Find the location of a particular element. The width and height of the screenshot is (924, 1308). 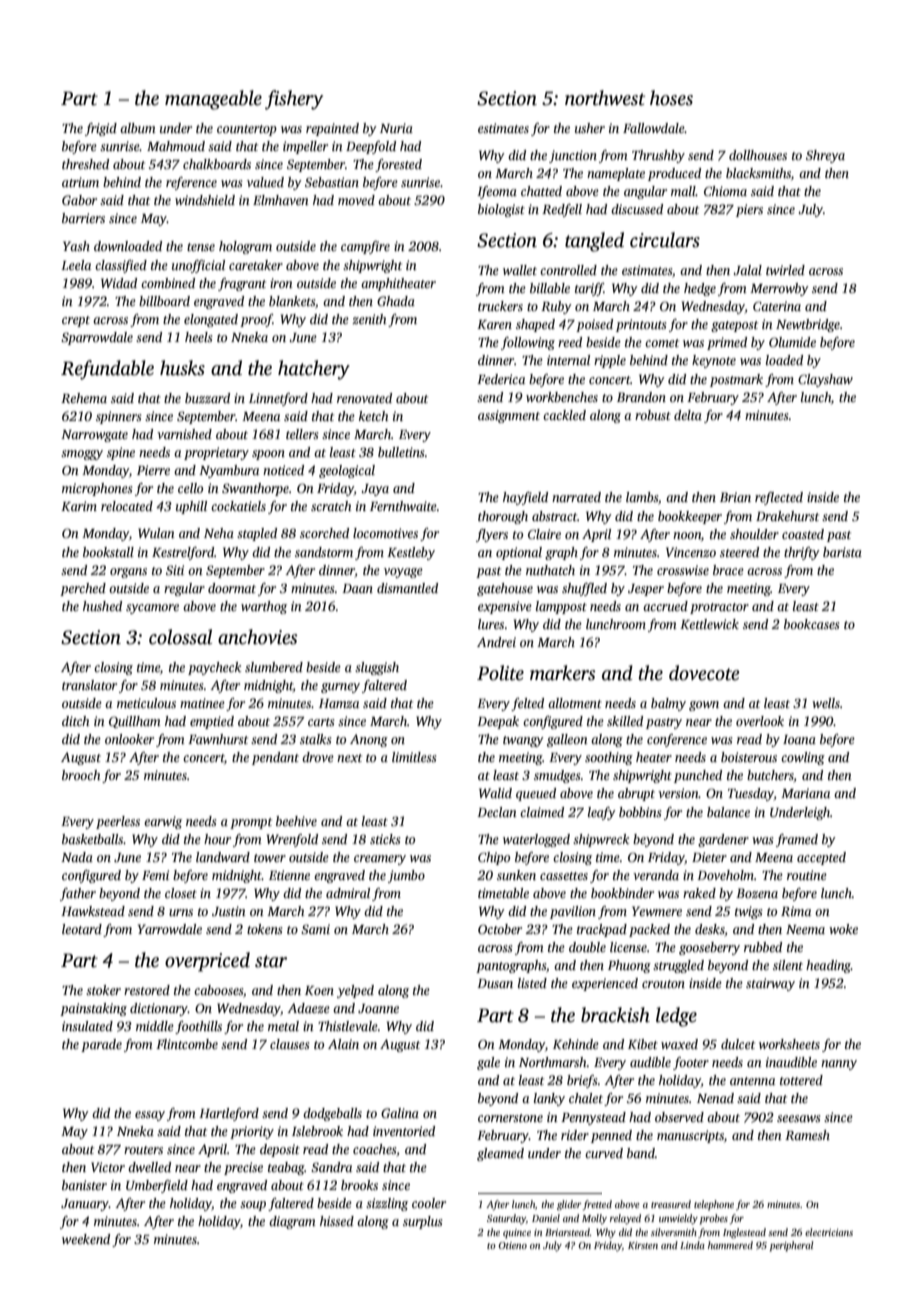

Shreya is located at coordinates (825, 156).
